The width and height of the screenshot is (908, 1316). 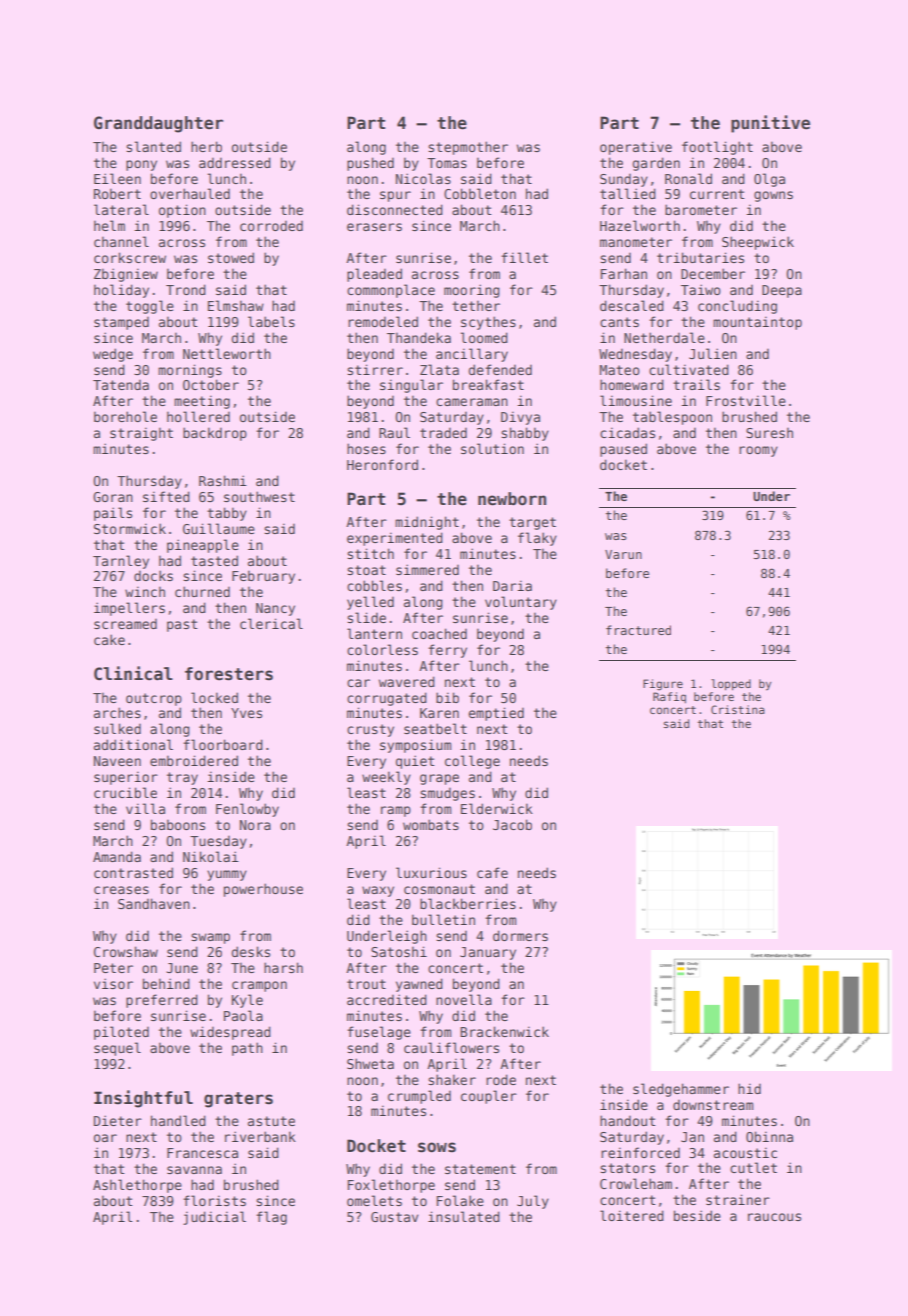 What do you see at coordinates (669, 697) in the screenshot?
I see `Rafiq` at bounding box center [669, 697].
